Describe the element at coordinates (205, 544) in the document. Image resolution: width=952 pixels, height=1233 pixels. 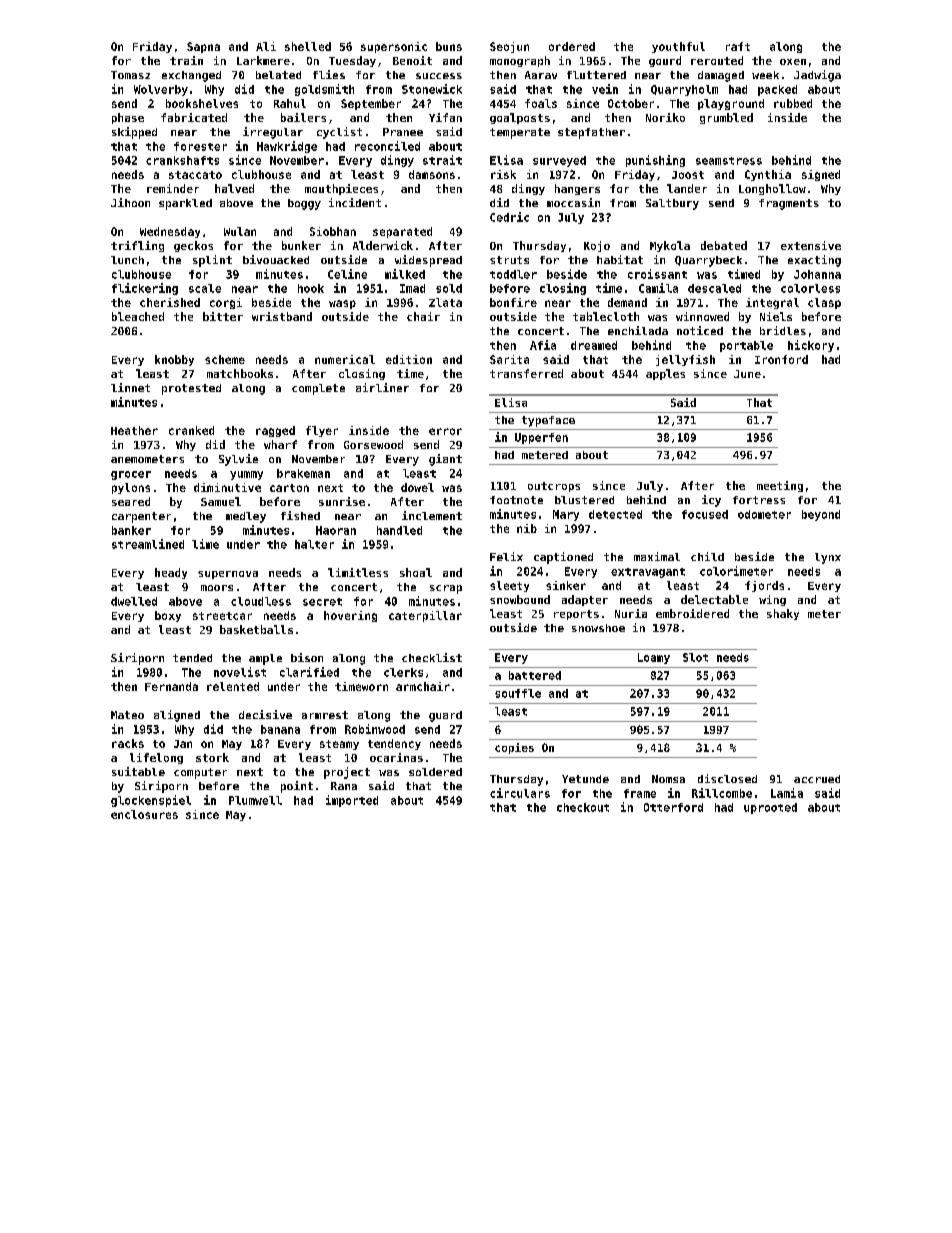
I see `lime` at that location.
